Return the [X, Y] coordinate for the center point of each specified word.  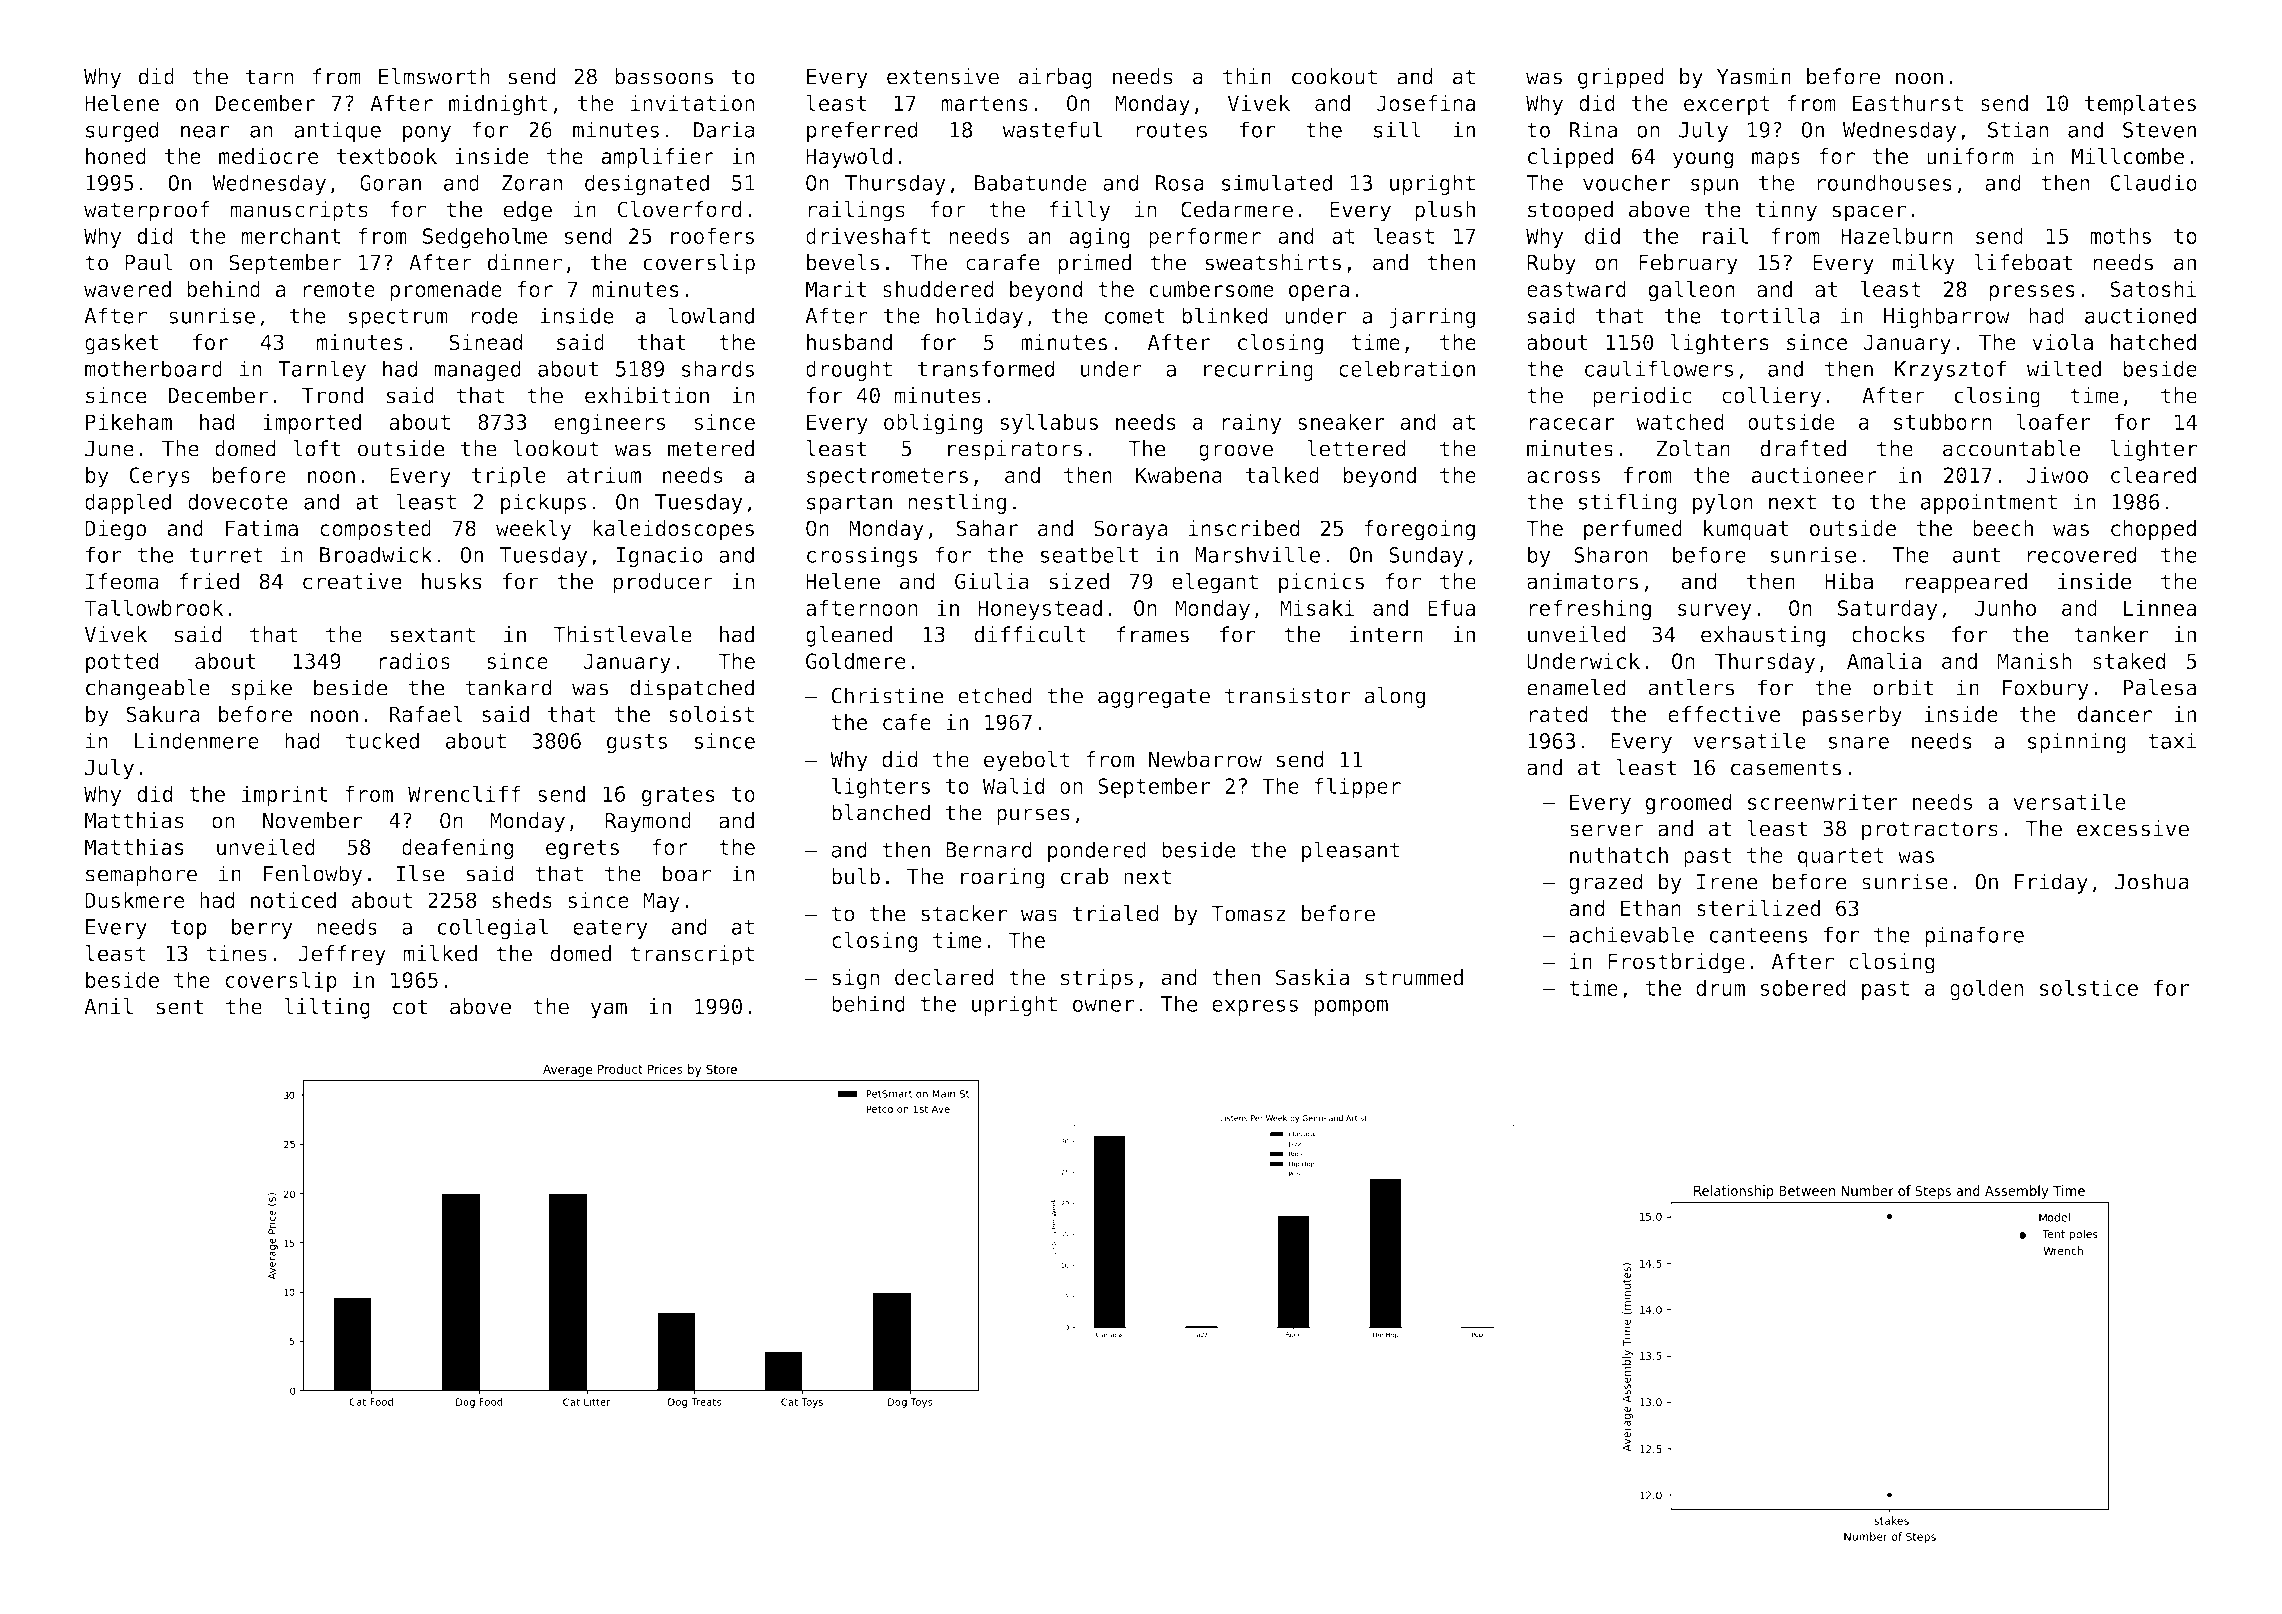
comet [1135, 316]
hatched [2153, 342]
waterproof [146, 211]
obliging [933, 424]
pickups [543, 503]
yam [609, 1010]
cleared [2153, 474]
